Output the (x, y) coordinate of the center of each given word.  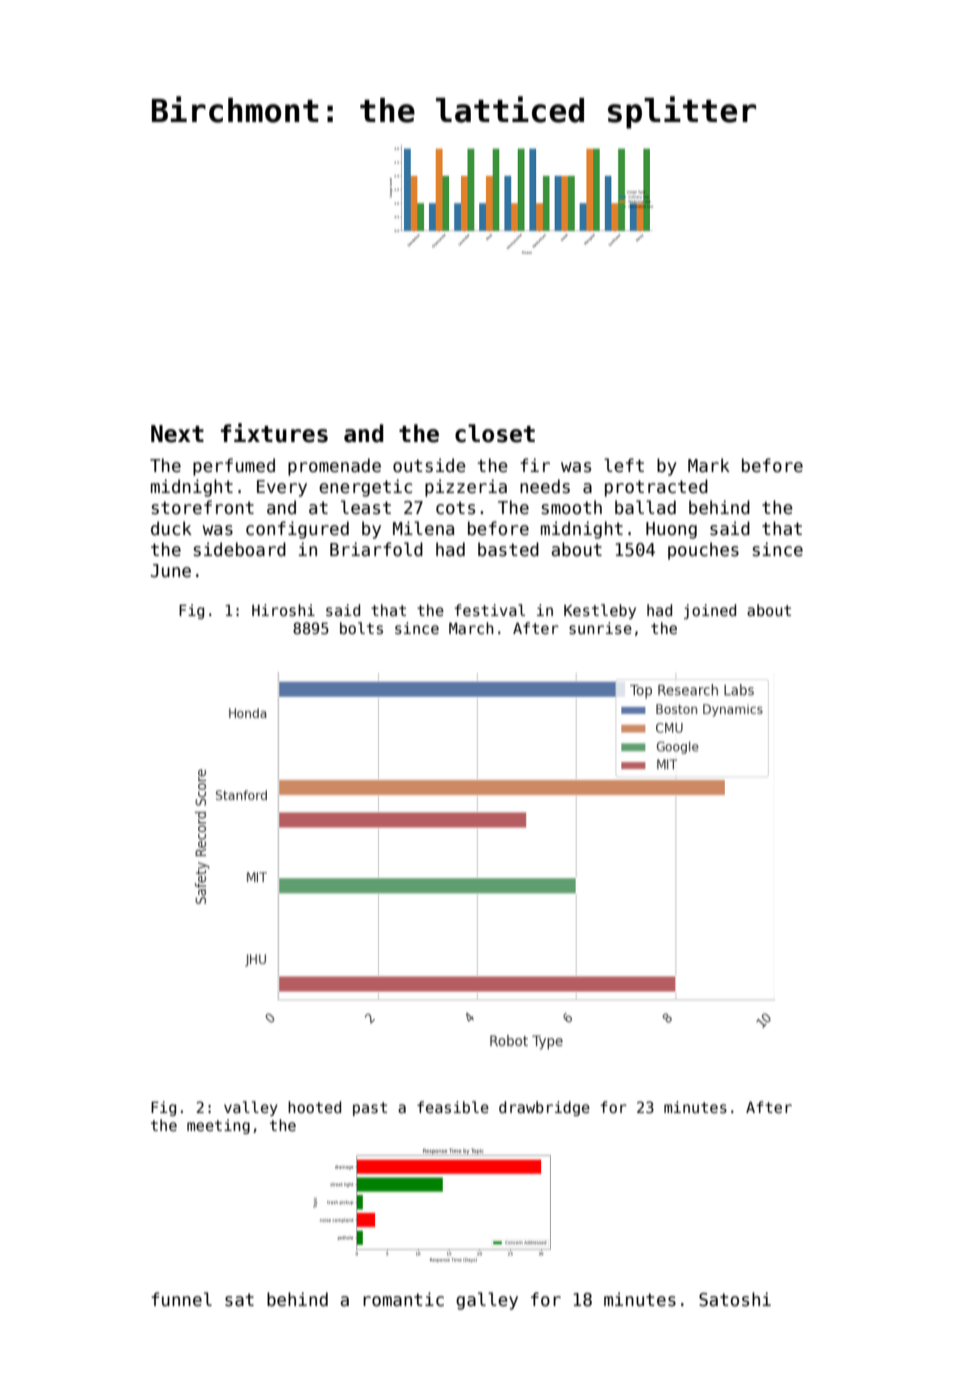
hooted (314, 1107)
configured (297, 530)
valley (251, 1108)
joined (710, 611)
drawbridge (544, 1108)
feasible (453, 1107)
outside (429, 465)
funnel (181, 1299)
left (624, 465)
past (370, 1109)
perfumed (234, 467)
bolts (361, 628)
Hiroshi (283, 610)
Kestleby (600, 611)
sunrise (600, 628)
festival (489, 610)
